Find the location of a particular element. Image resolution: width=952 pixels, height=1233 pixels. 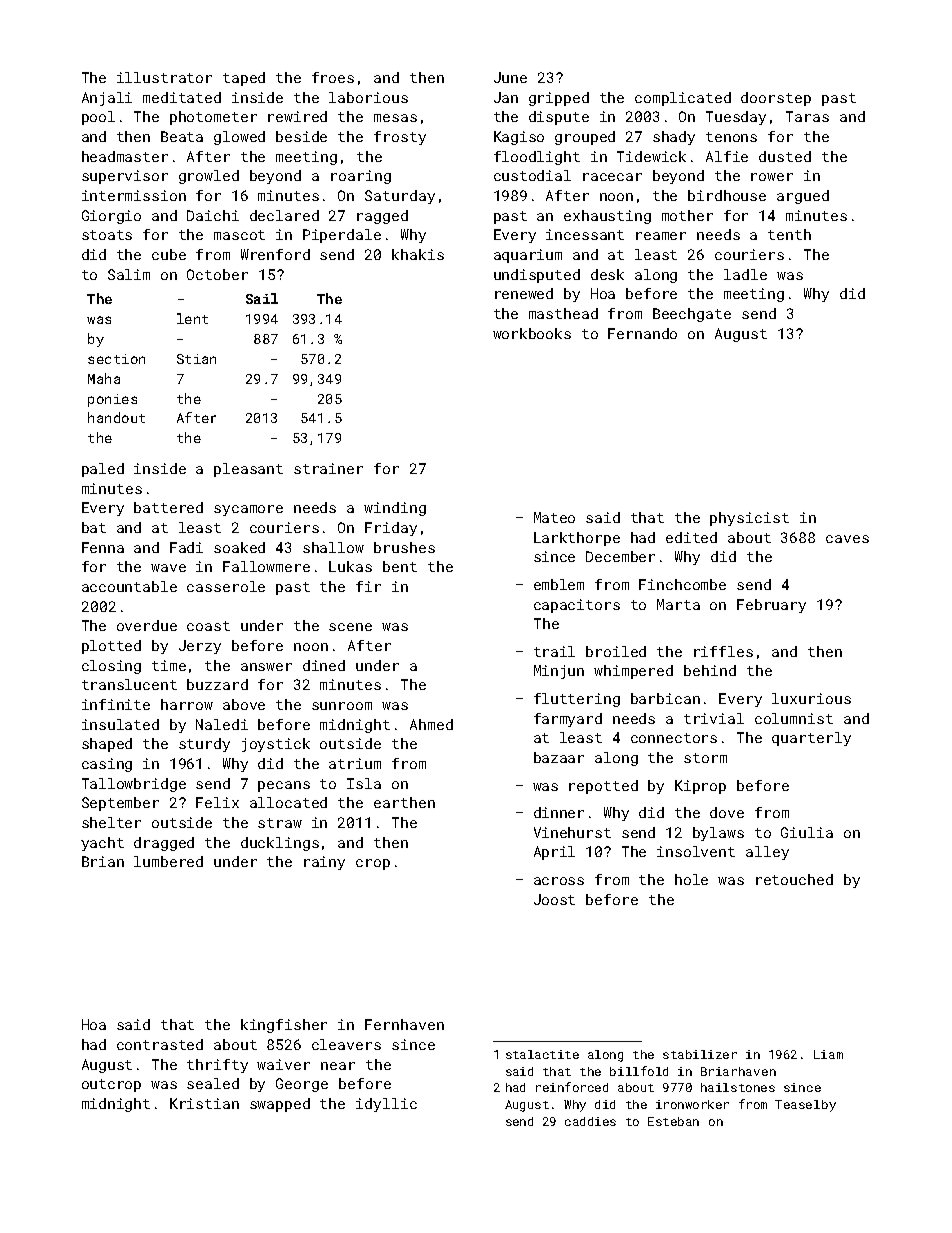

Fadi is located at coordinates (186, 547).
